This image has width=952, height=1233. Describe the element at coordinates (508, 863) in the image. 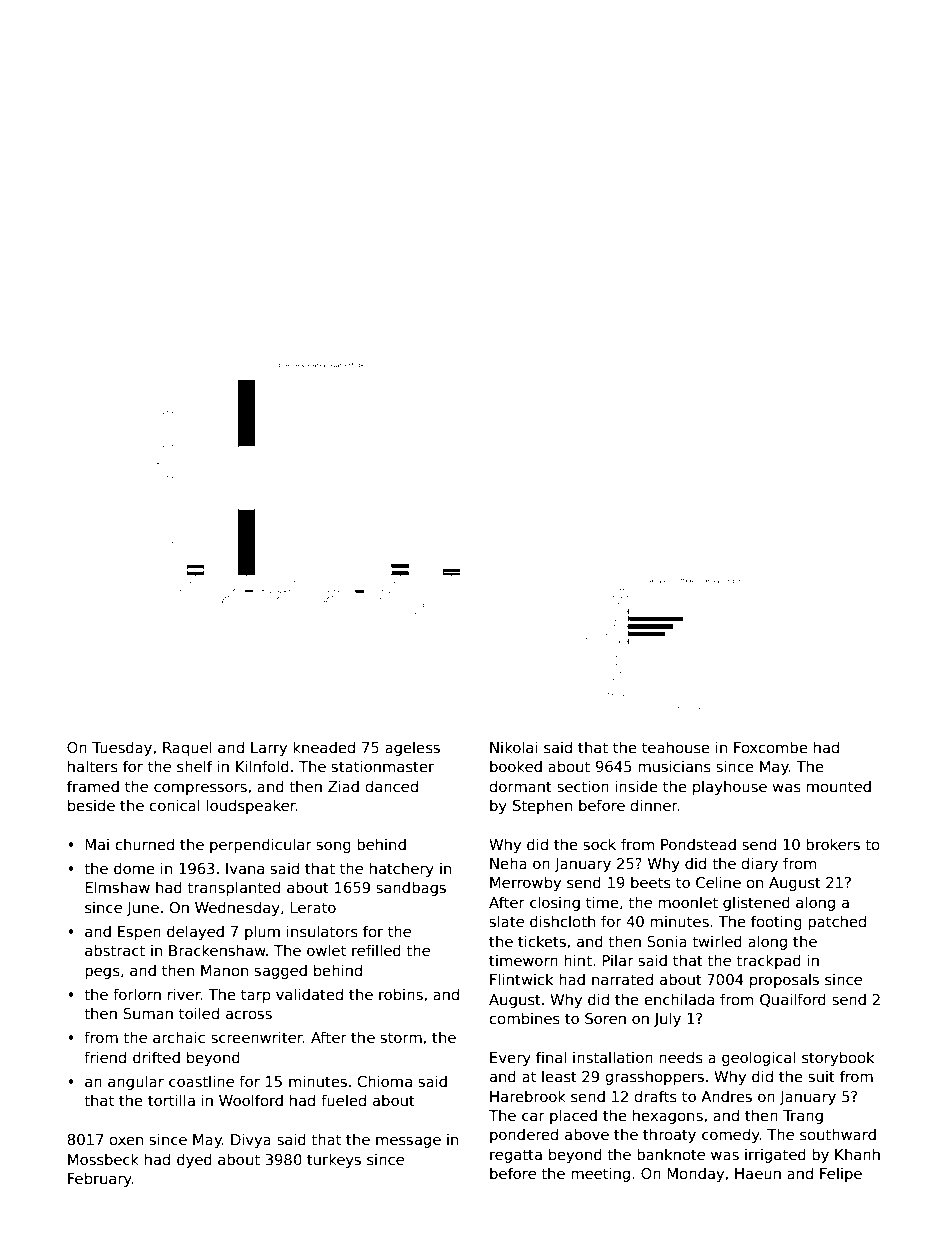

I see `Neha` at that location.
